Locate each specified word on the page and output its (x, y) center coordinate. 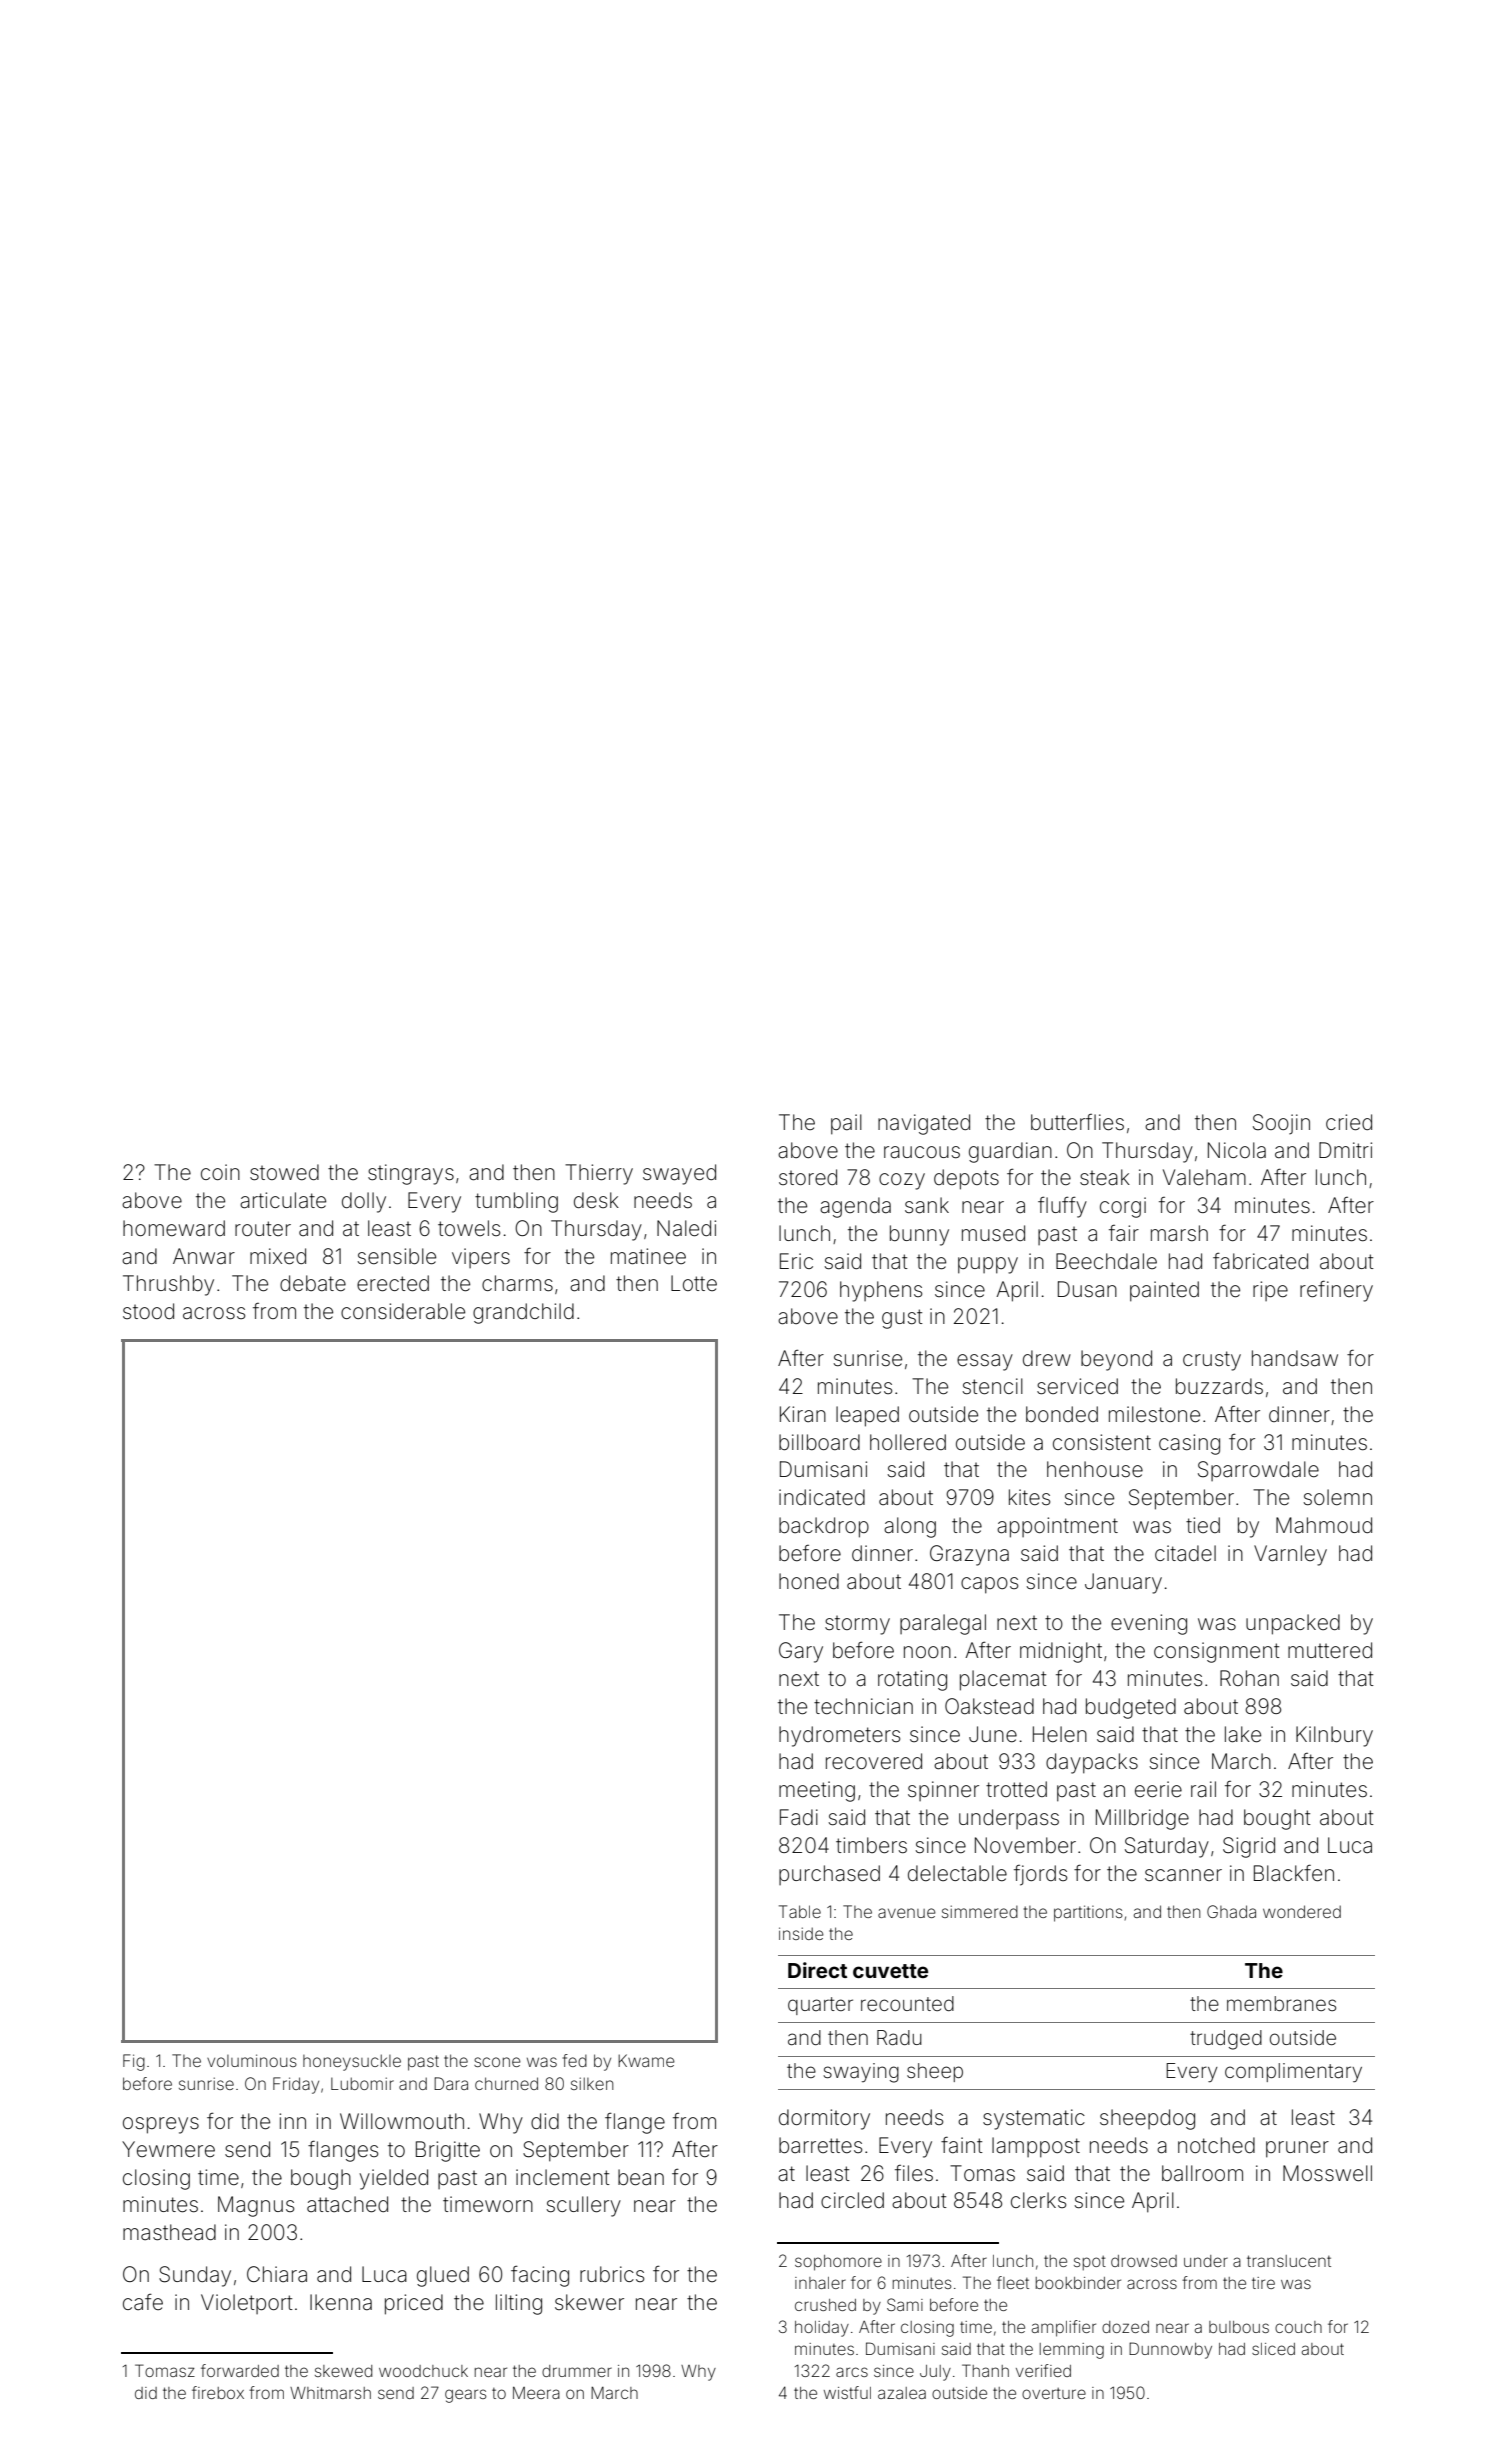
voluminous (252, 2060)
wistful (847, 2392)
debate (313, 1283)
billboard (819, 1442)
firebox (218, 2392)
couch (1298, 2327)
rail (1203, 1789)
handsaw (1295, 1358)
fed (575, 2060)
